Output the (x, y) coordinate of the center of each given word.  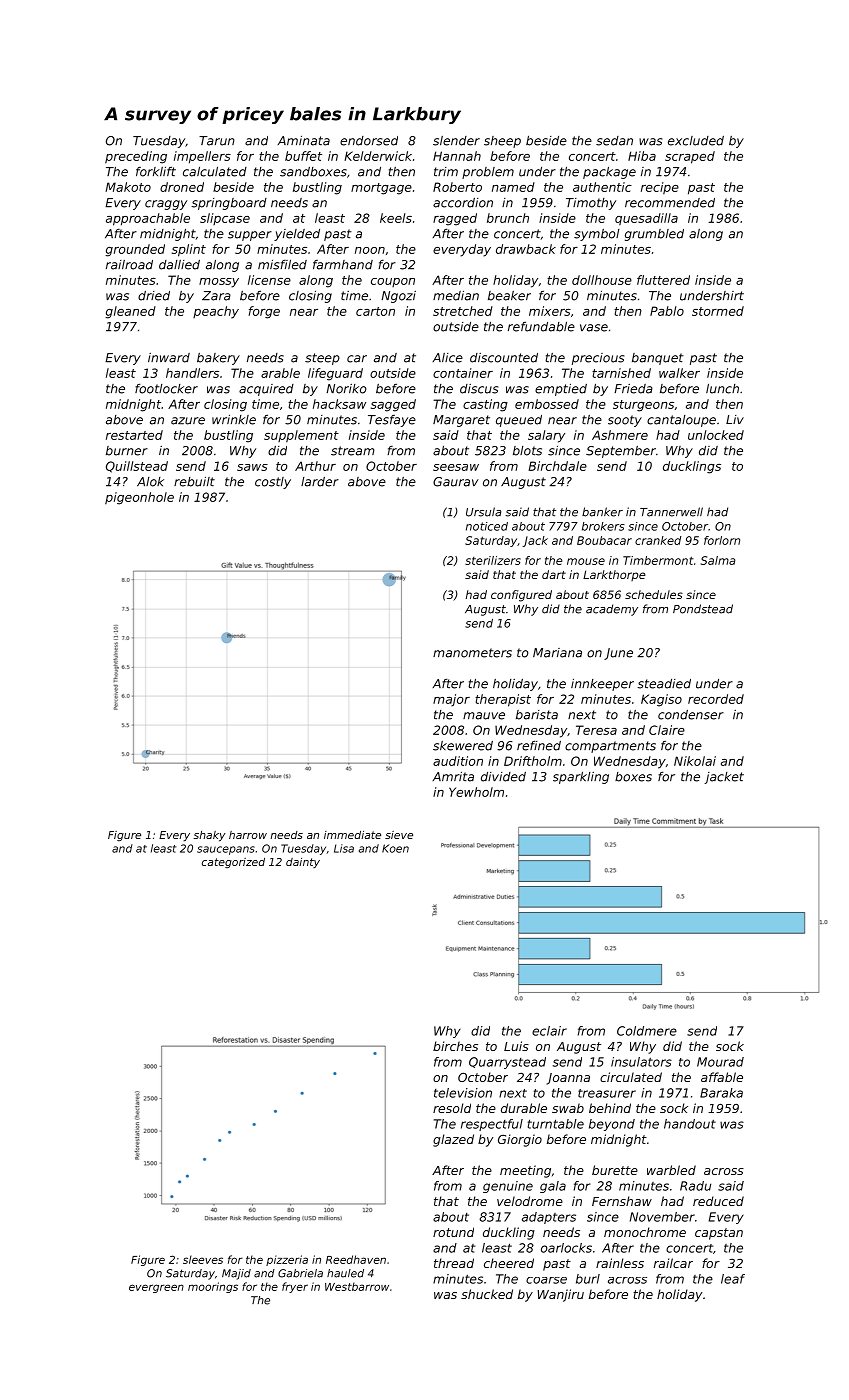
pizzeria (287, 1260)
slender (456, 141)
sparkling (581, 778)
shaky (209, 836)
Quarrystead (507, 1063)
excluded (696, 141)
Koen (395, 848)
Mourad (720, 1062)
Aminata (304, 141)
